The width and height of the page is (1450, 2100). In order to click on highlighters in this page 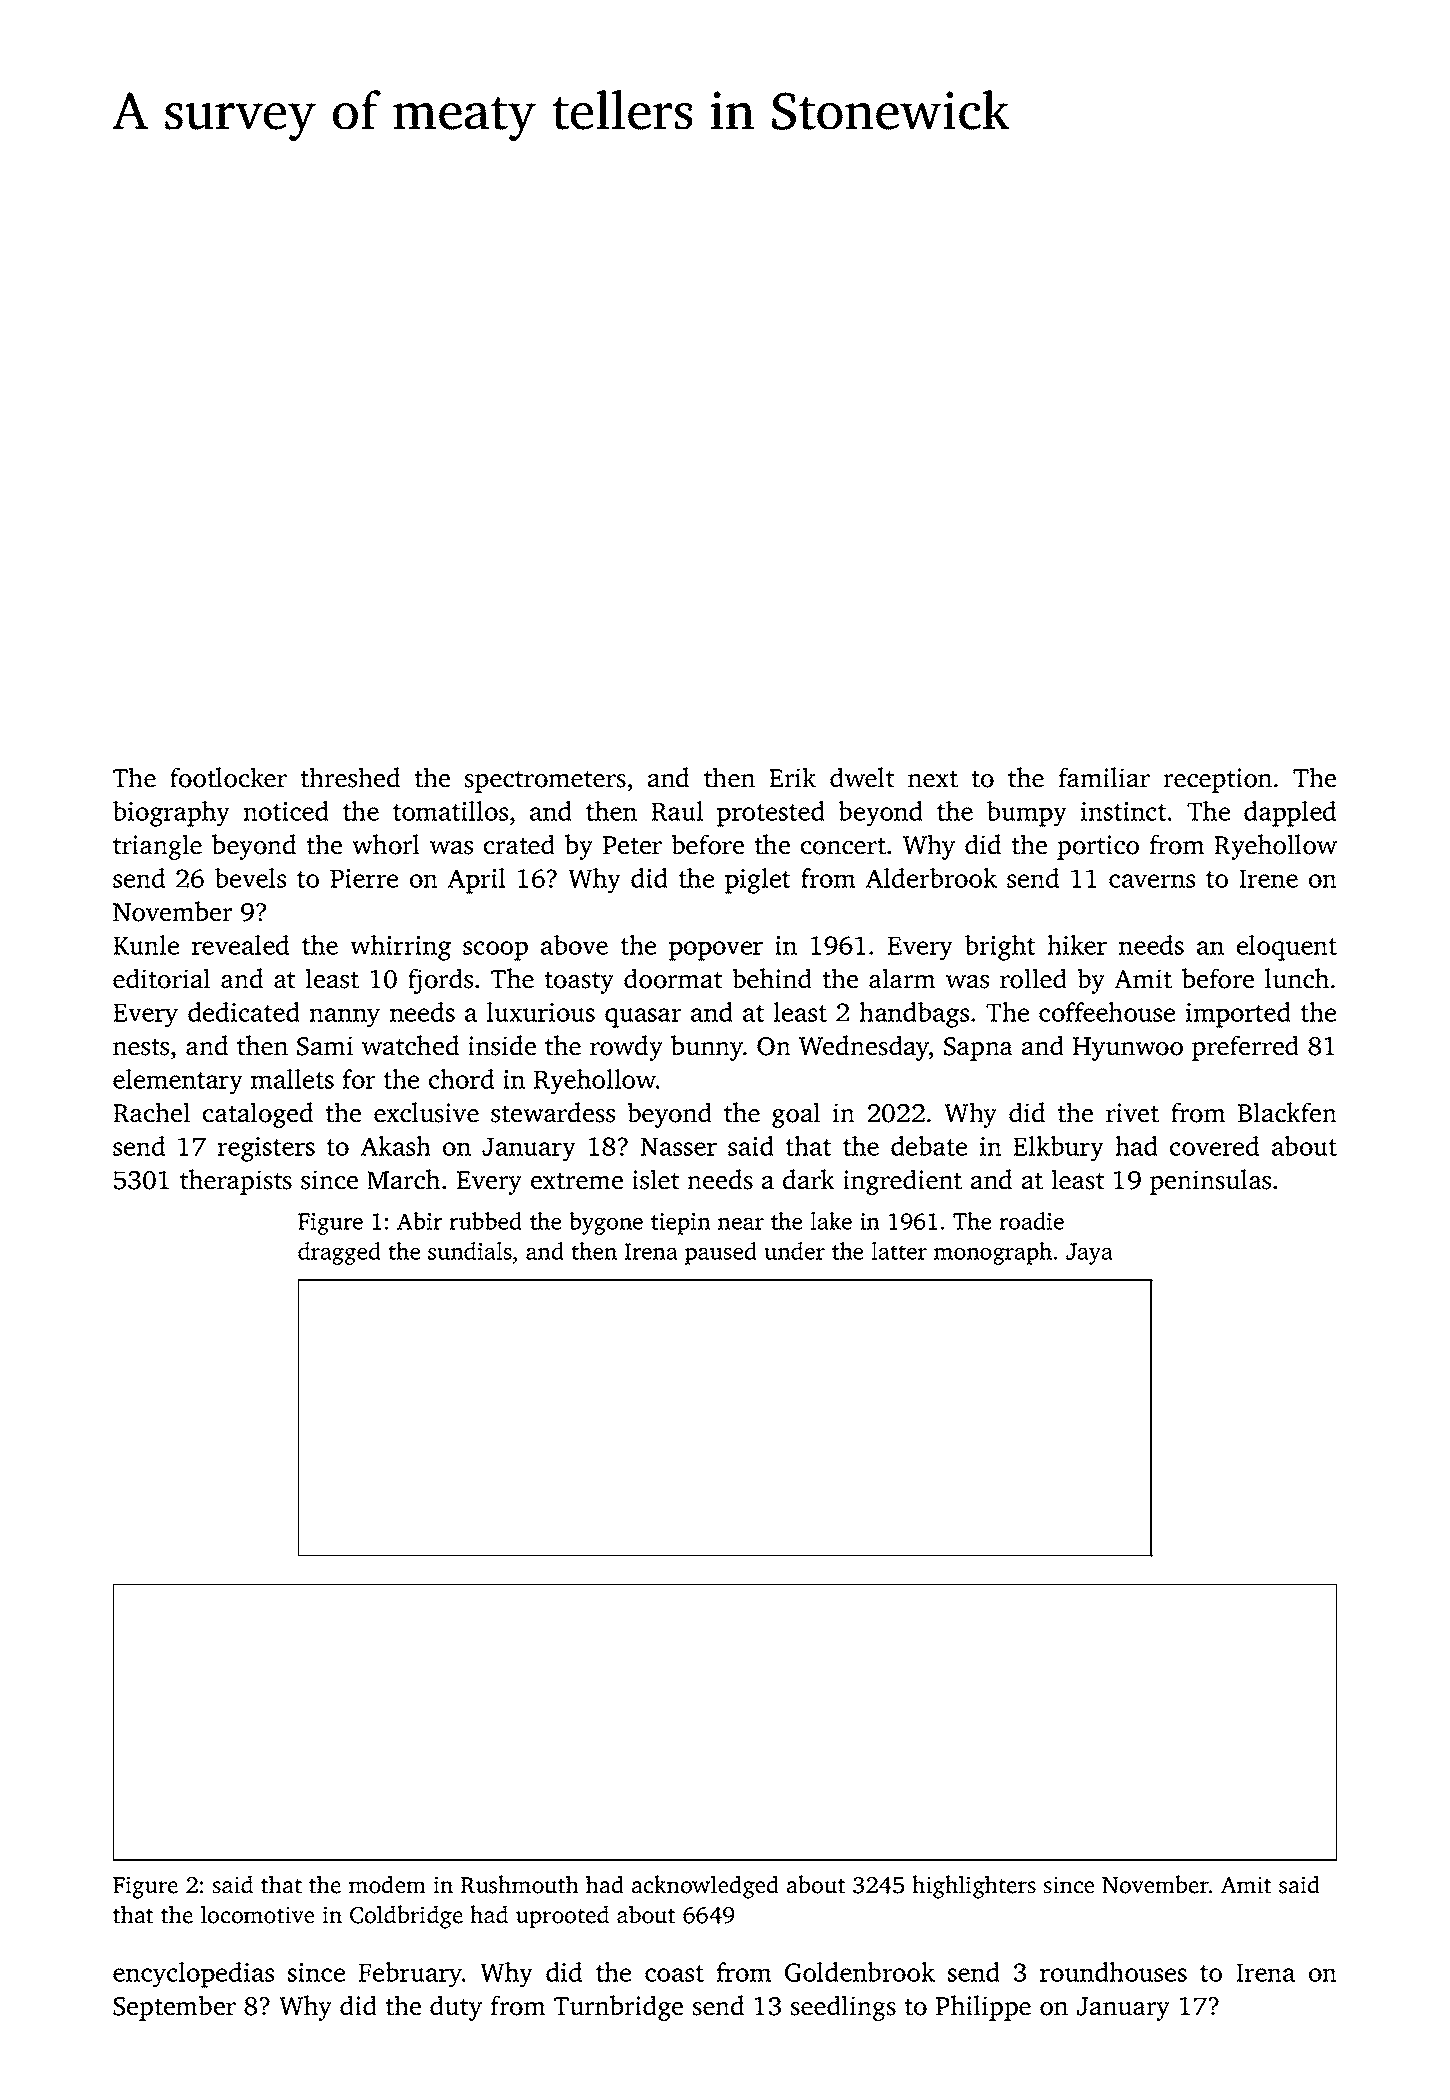, I will do `click(974, 1887)`.
